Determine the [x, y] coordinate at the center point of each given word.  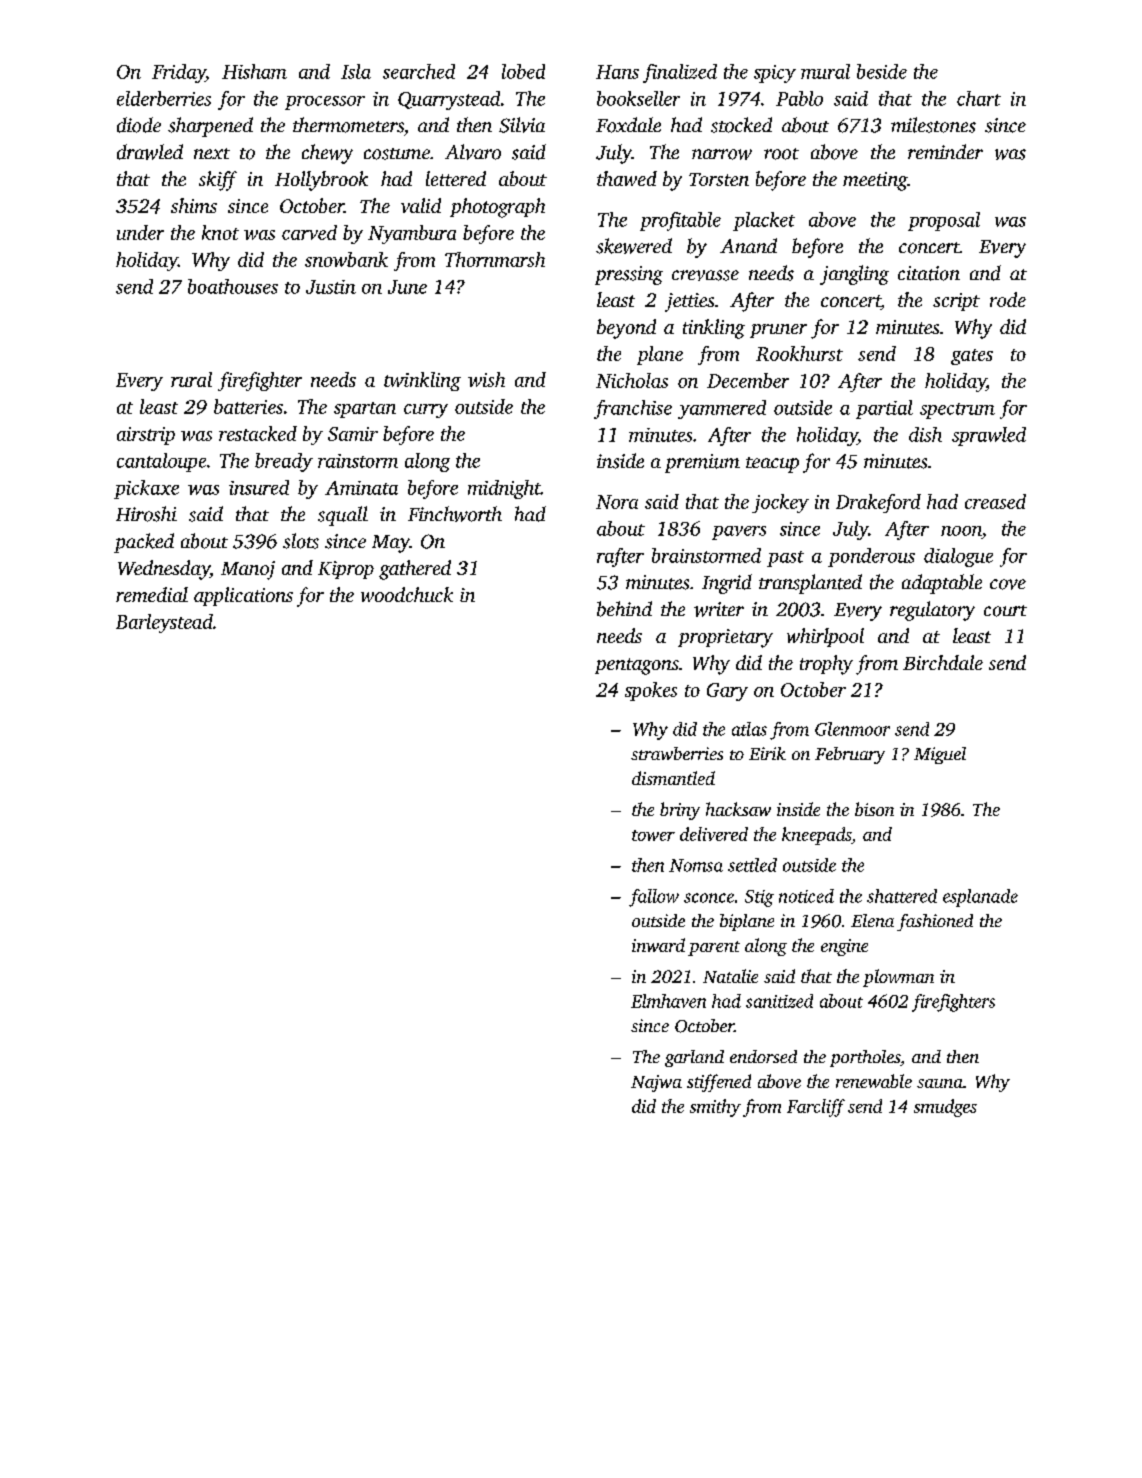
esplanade [980, 898]
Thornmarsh [495, 259]
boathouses [233, 286]
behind [624, 609]
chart [979, 98]
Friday [179, 73]
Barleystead [164, 623]
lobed [523, 71]
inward [658, 945]
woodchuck [407, 594]
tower [653, 835]
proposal [944, 221]
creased [995, 501]
